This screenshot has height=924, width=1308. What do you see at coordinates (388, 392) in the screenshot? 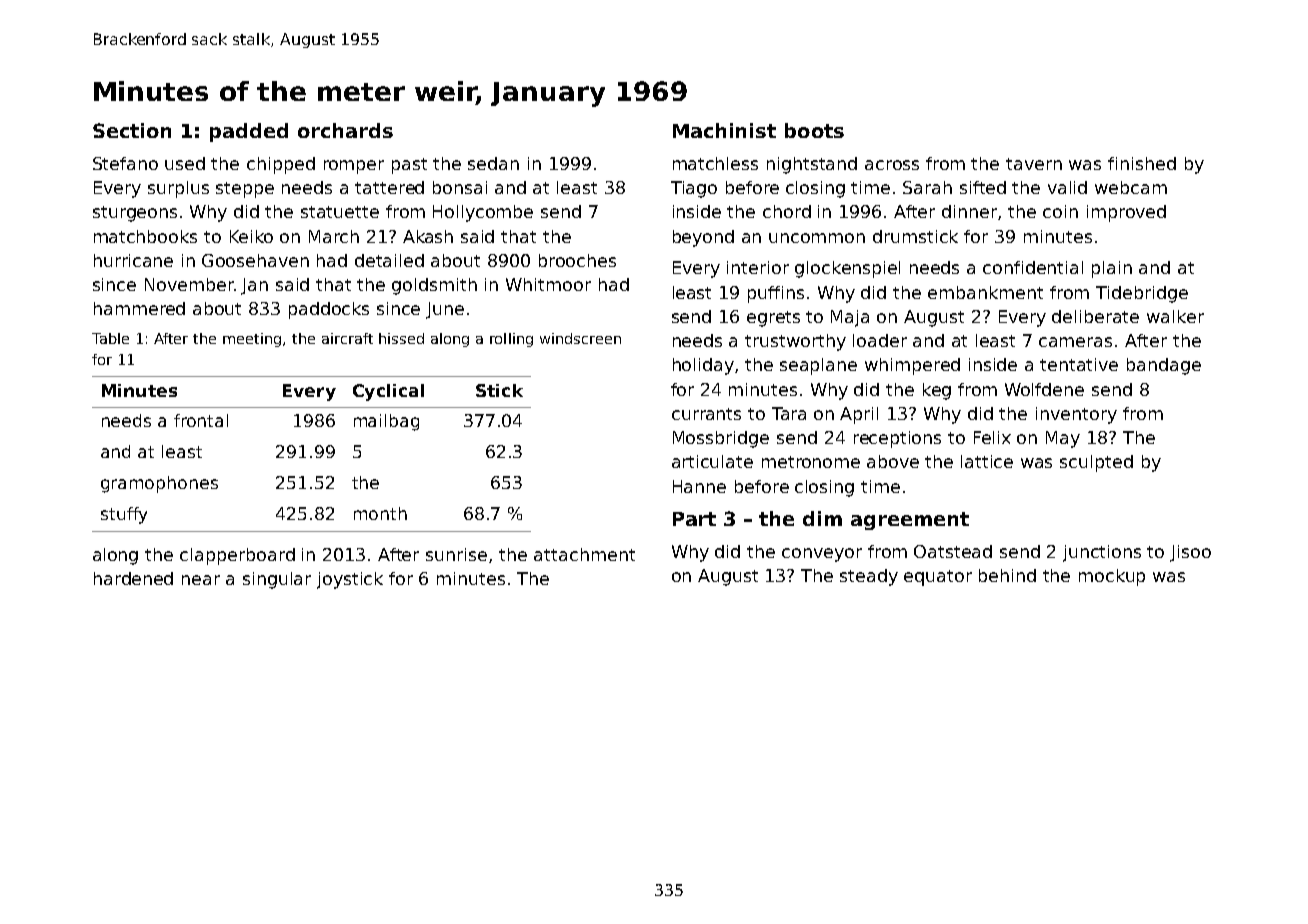
I see `Cyclical` at bounding box center [388, 392].
